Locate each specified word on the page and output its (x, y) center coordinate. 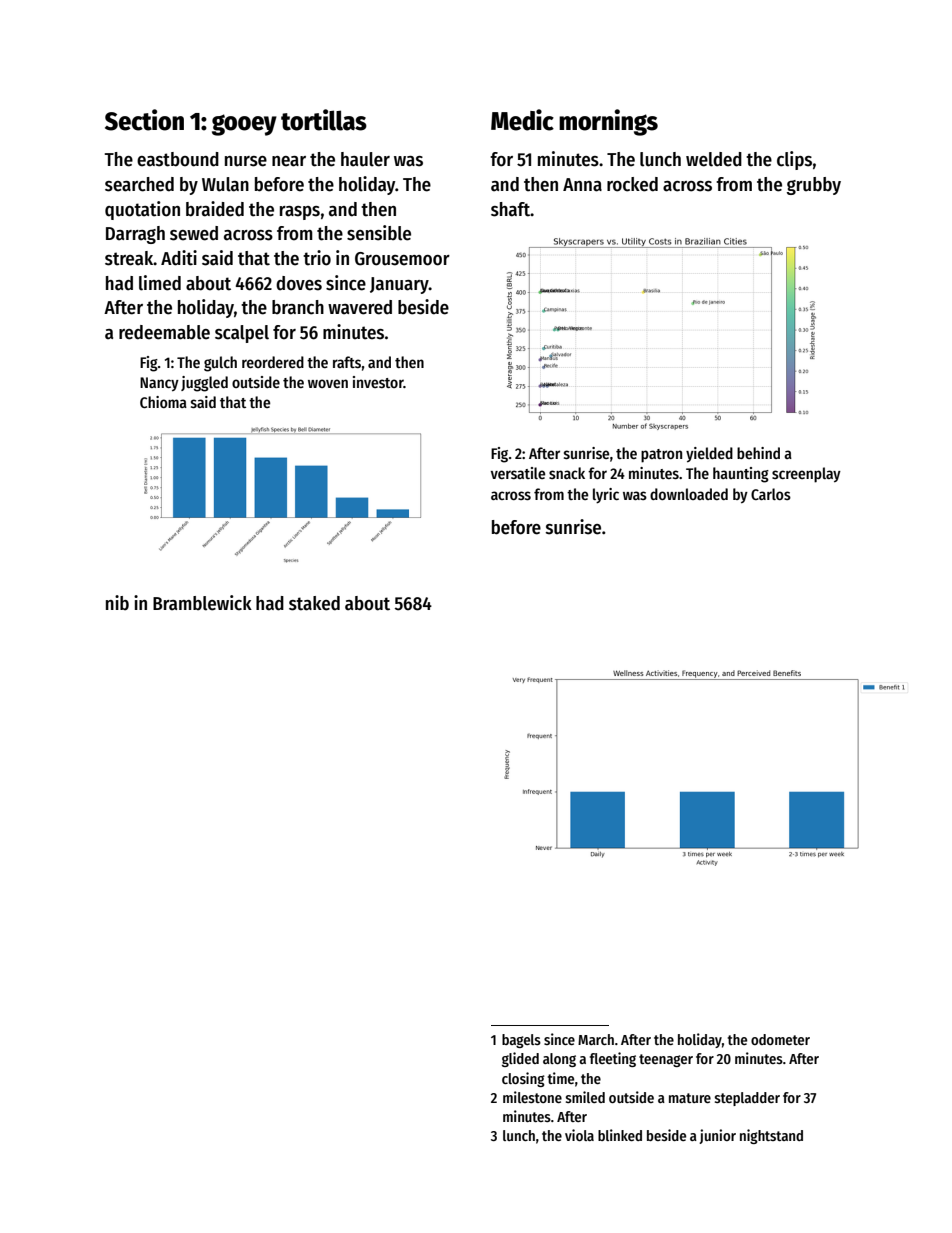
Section (144, 120)
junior (717, 1136)
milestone (532, 1097)
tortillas (324, 120)
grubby (814, 186)
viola (579, 1135)
